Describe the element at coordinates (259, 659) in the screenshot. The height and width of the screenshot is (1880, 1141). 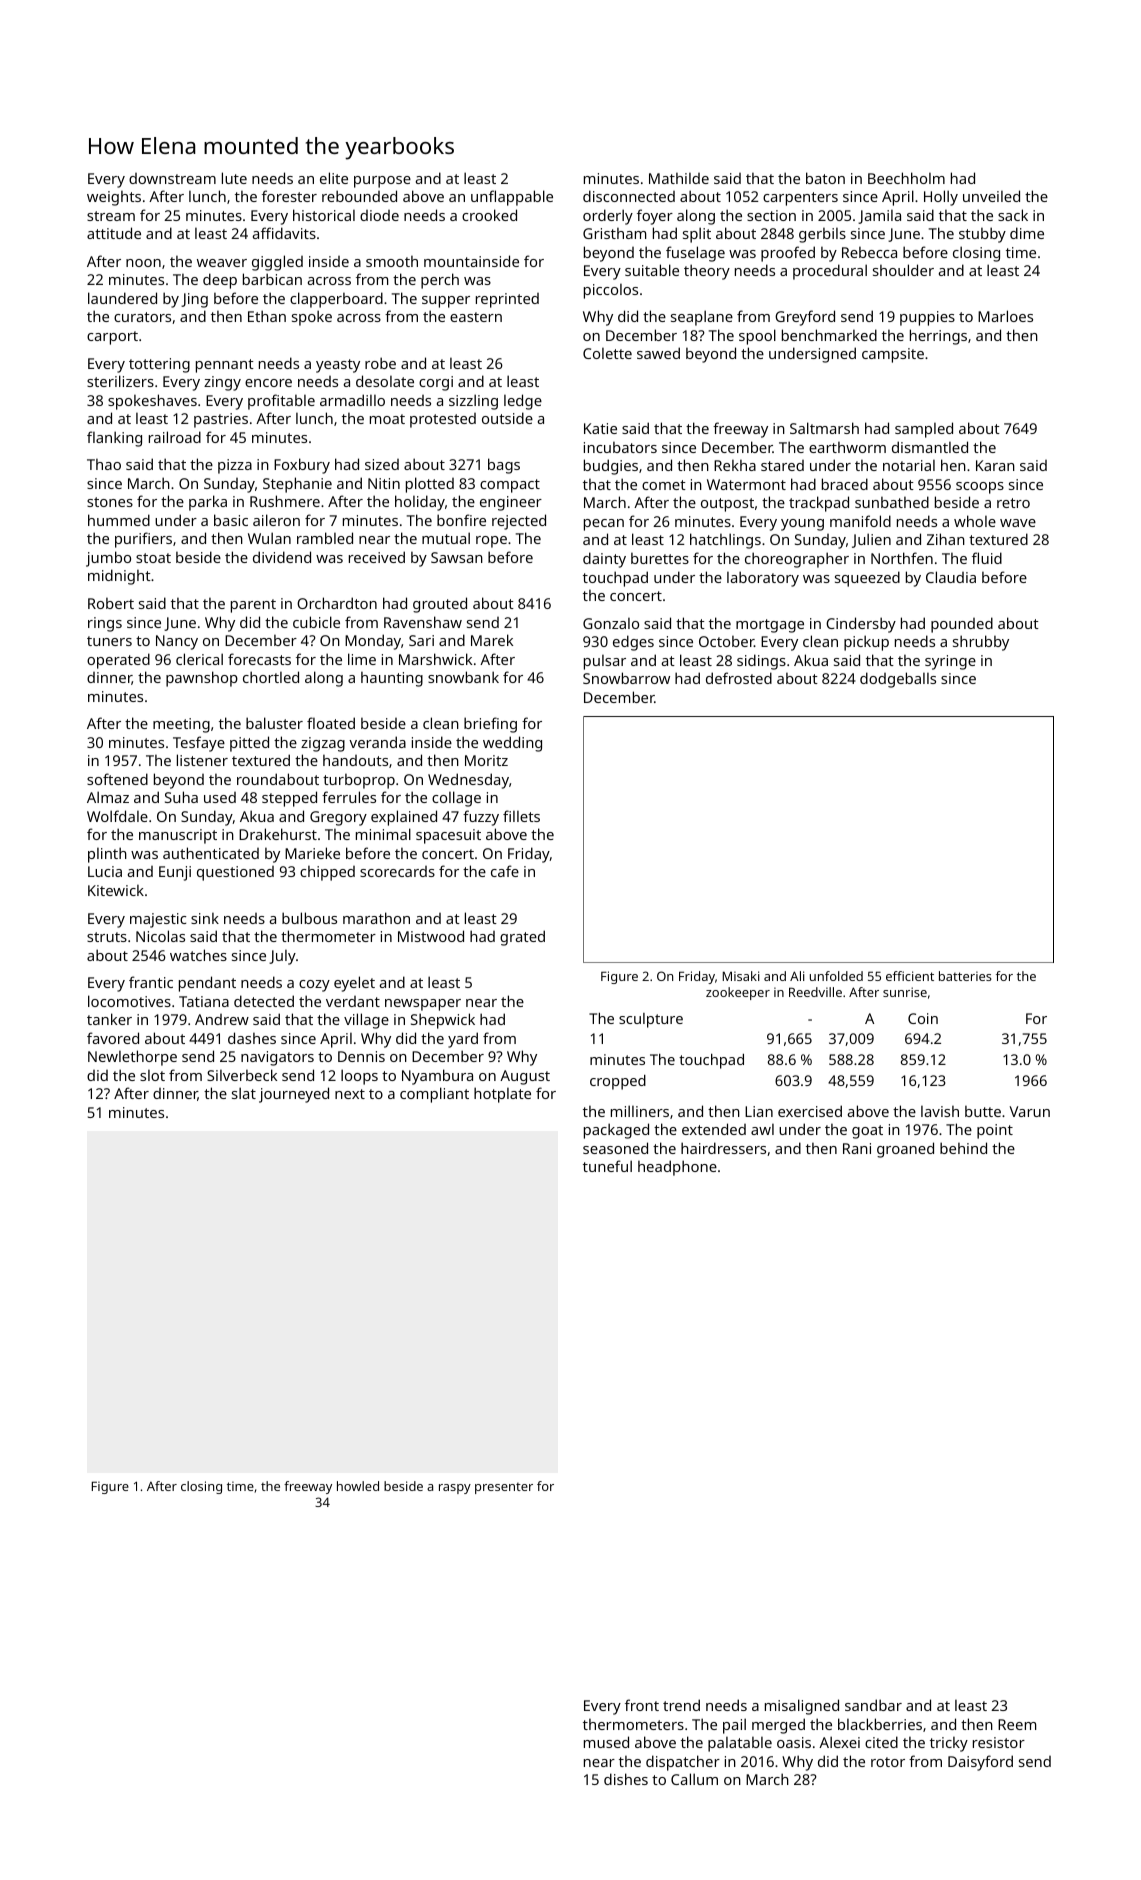
I see `forecasts` at that location.
